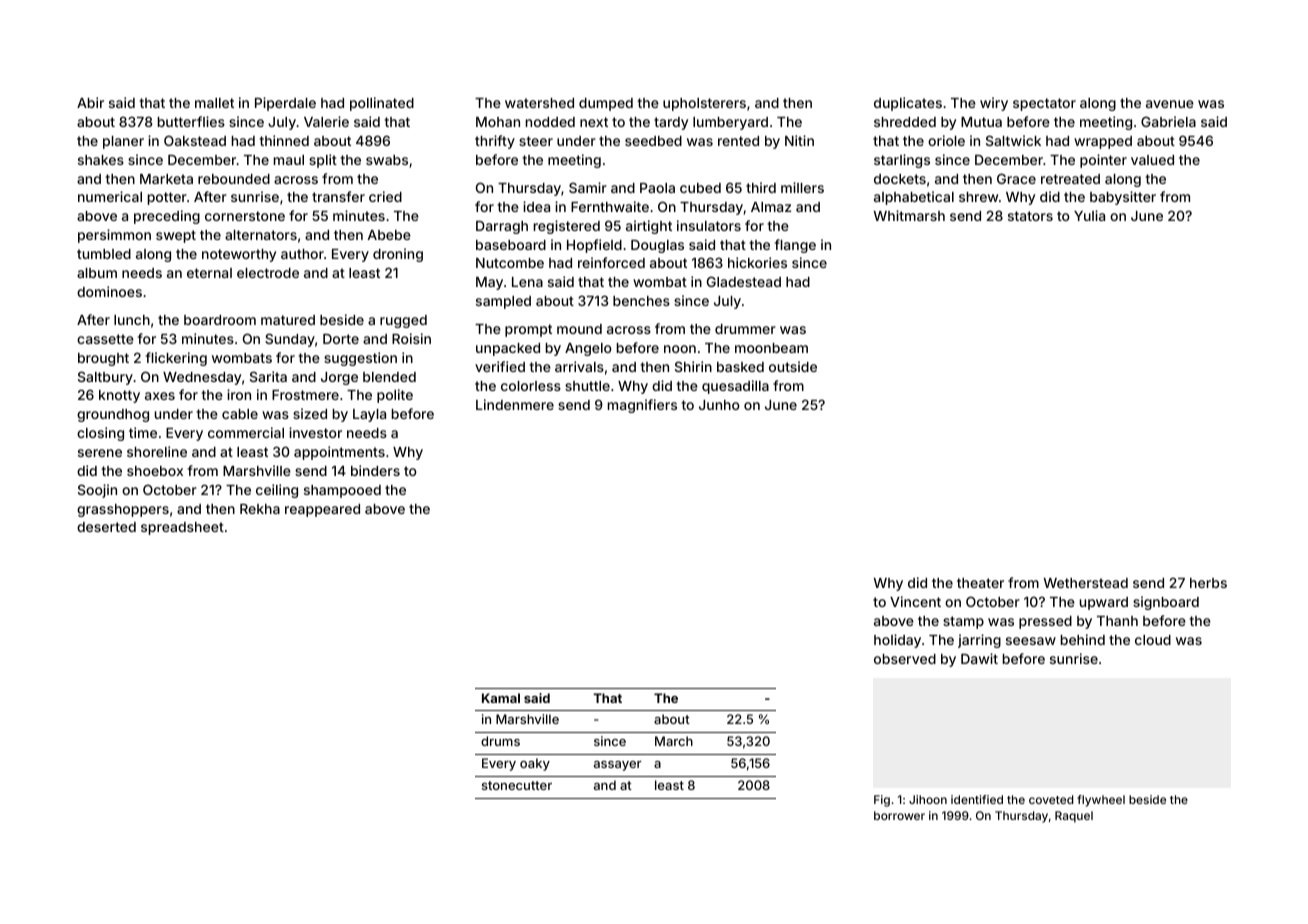  I want to click on valued, so click(1152, 160).
